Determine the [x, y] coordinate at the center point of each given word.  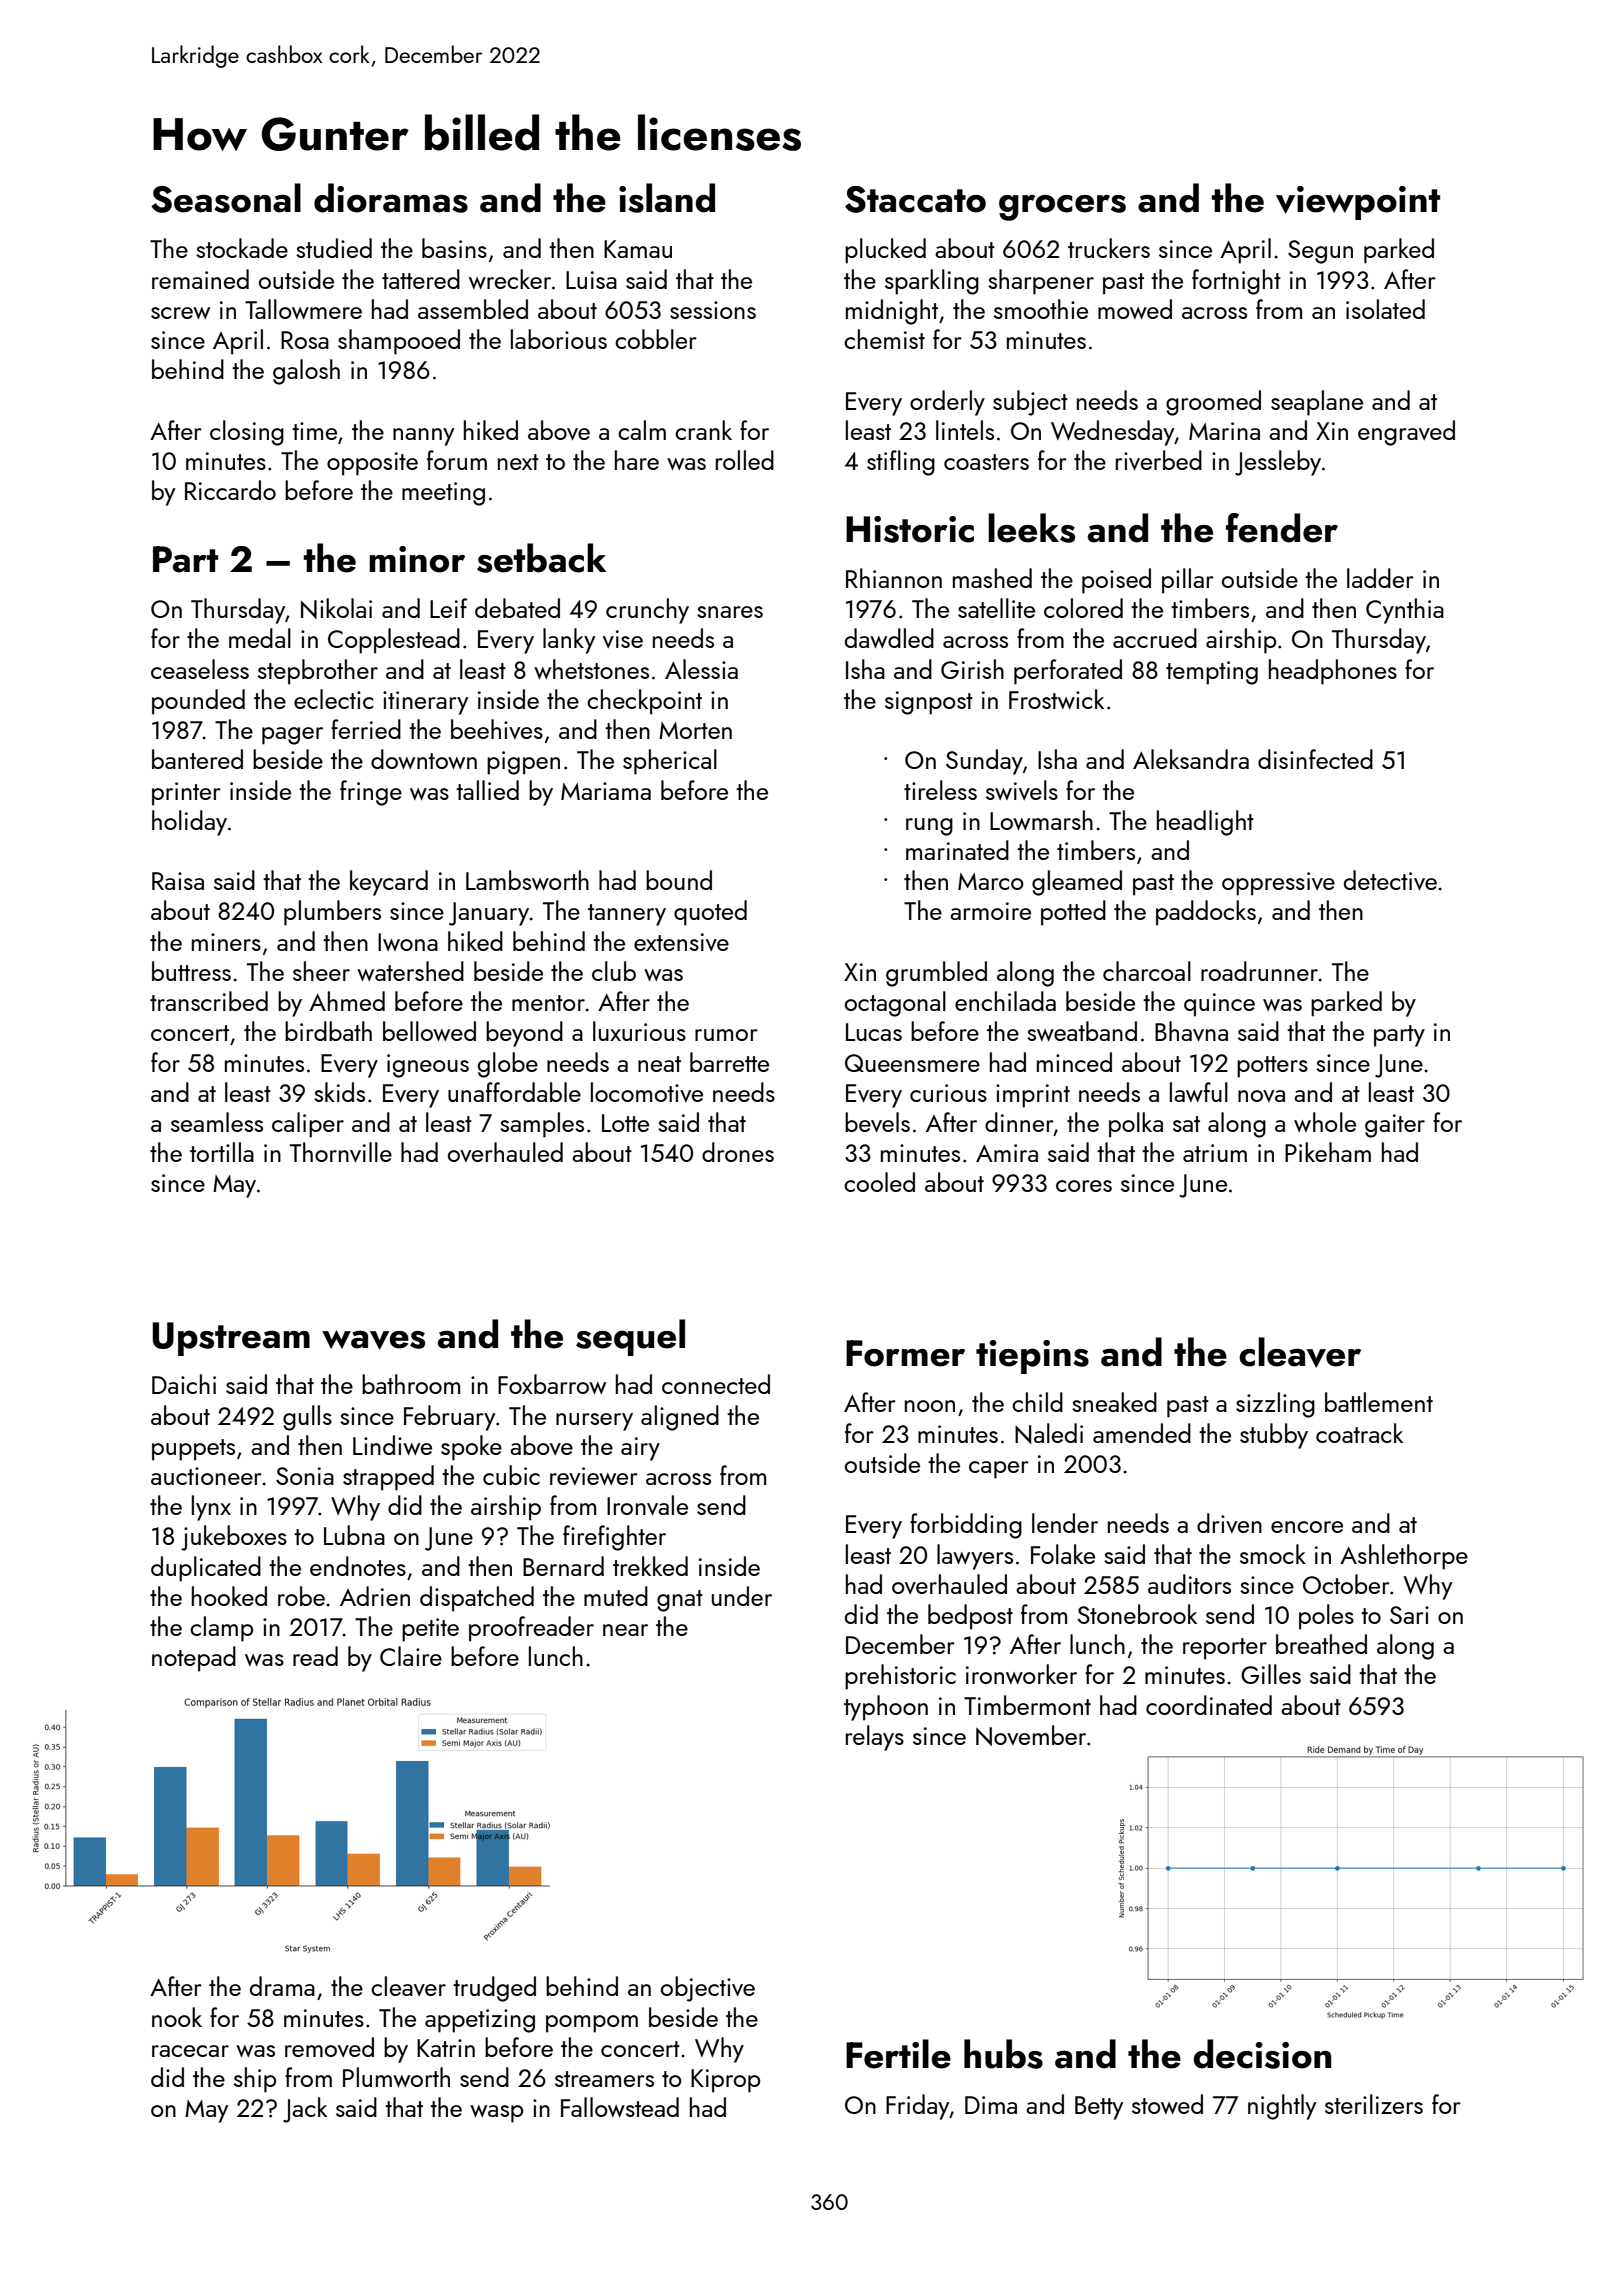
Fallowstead [620, 2107]
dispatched [477, 1599]
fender [1282, 528]
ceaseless [200, 669]
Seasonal [226, 198]
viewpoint [1358, 203]
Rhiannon [894, 578]
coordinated [1209, 1705]
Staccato [915, 199]
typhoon [886, 1708]
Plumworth [396, 2077]
